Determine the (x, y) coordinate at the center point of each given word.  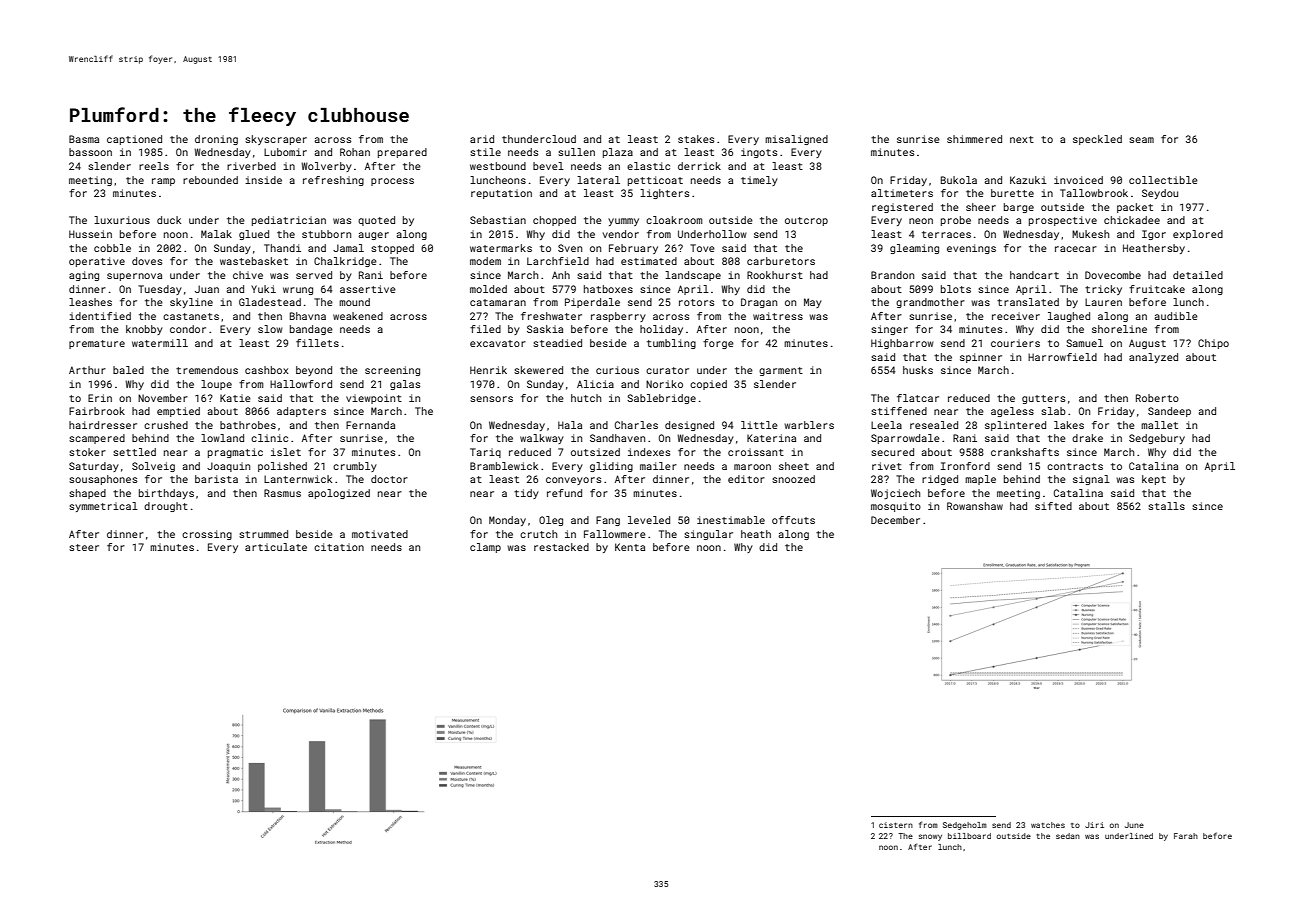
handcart (1034, 275)
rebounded (210, 180)
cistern (896, 825)
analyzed (1153, 358)
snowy (930, 837)
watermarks (501, 248)
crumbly (355, 467)
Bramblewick (504, 466)
